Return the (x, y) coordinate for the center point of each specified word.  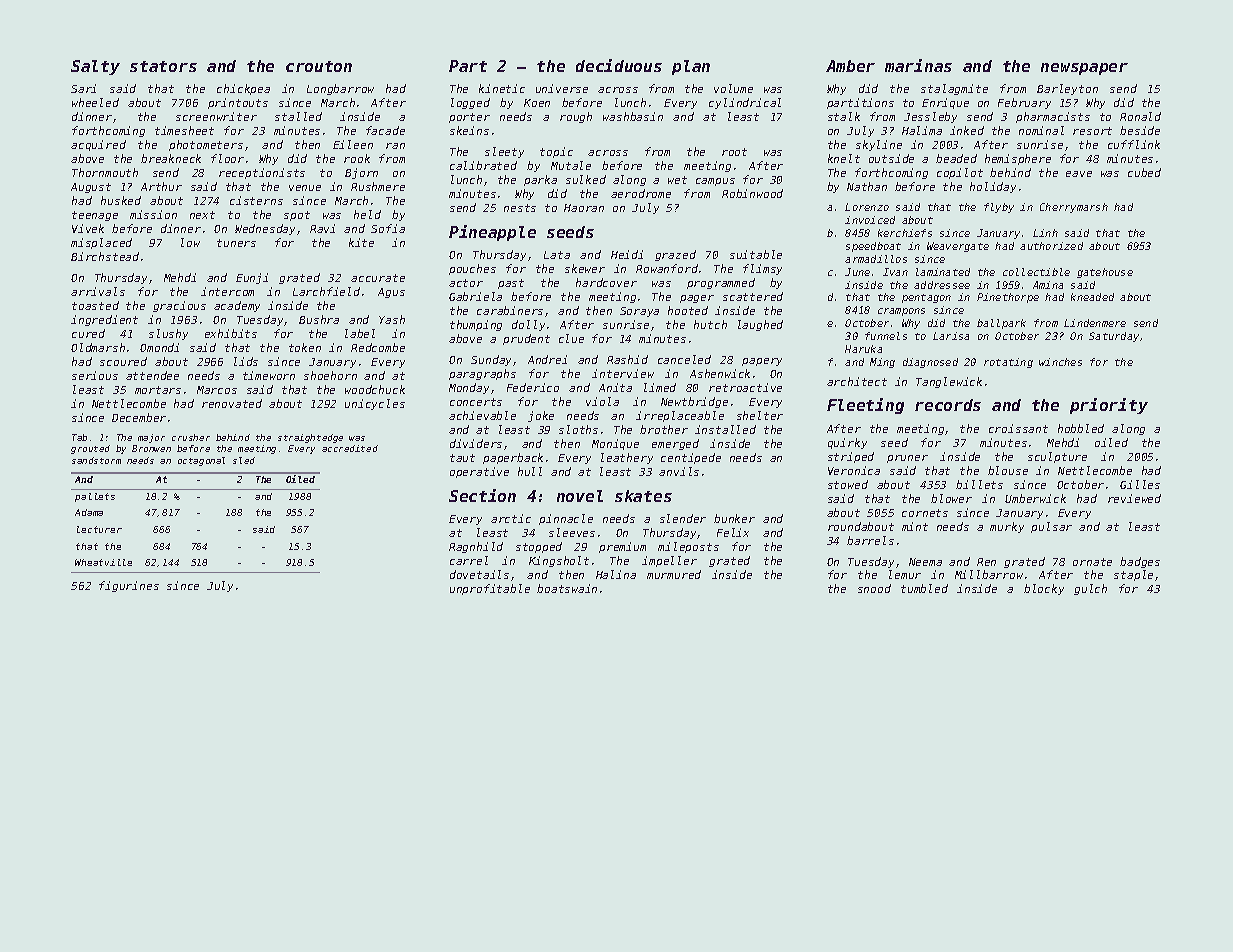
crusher (191, 437)
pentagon (926, 298)
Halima (922, 130)
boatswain (567, 588)
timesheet (184, 130)
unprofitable (490, 589)
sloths (578, 429)
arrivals (98, 291)
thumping (476, 325)
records (948, 405)
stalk (844, 116)
